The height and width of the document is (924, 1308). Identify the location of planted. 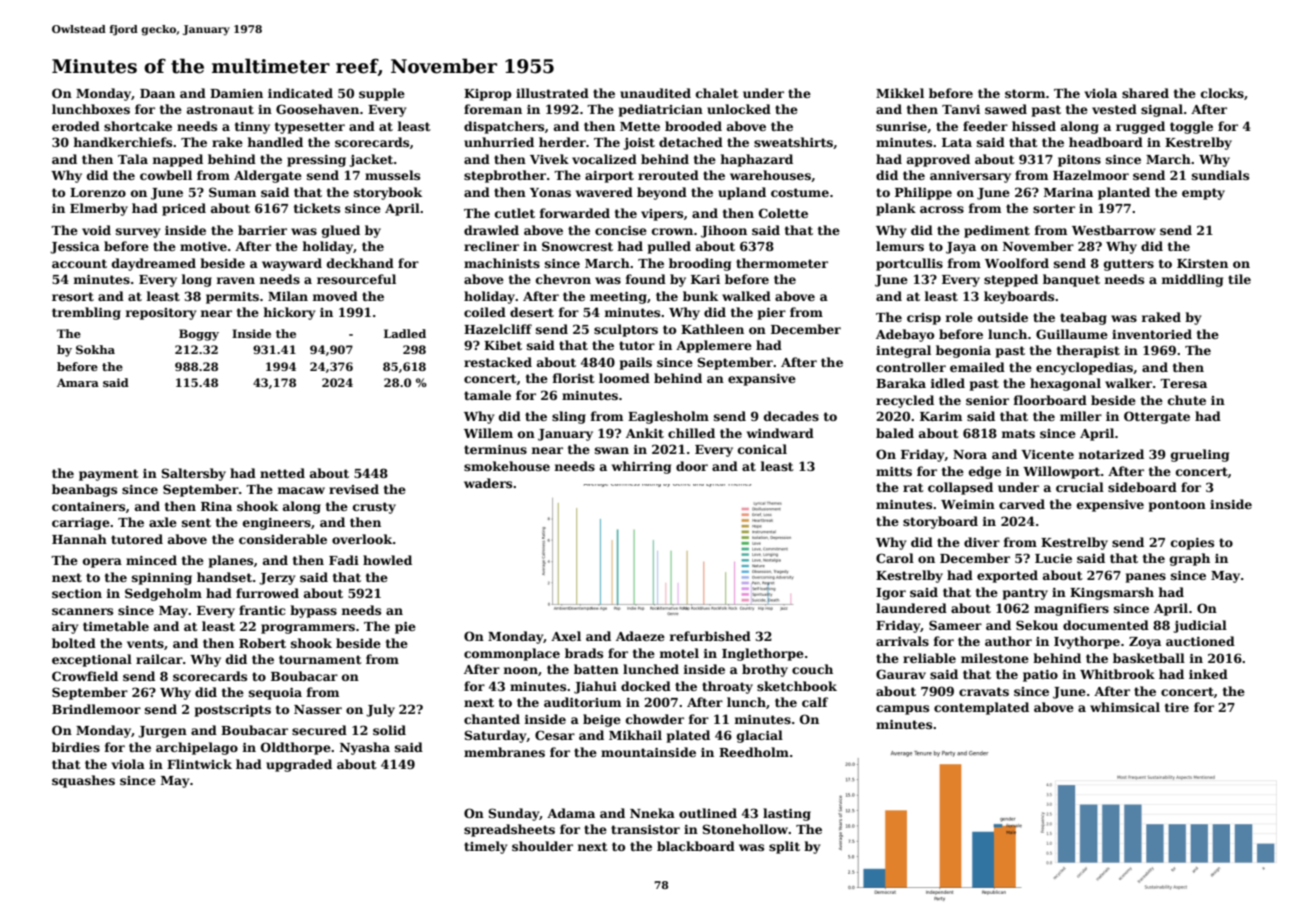
(1124, 193).
